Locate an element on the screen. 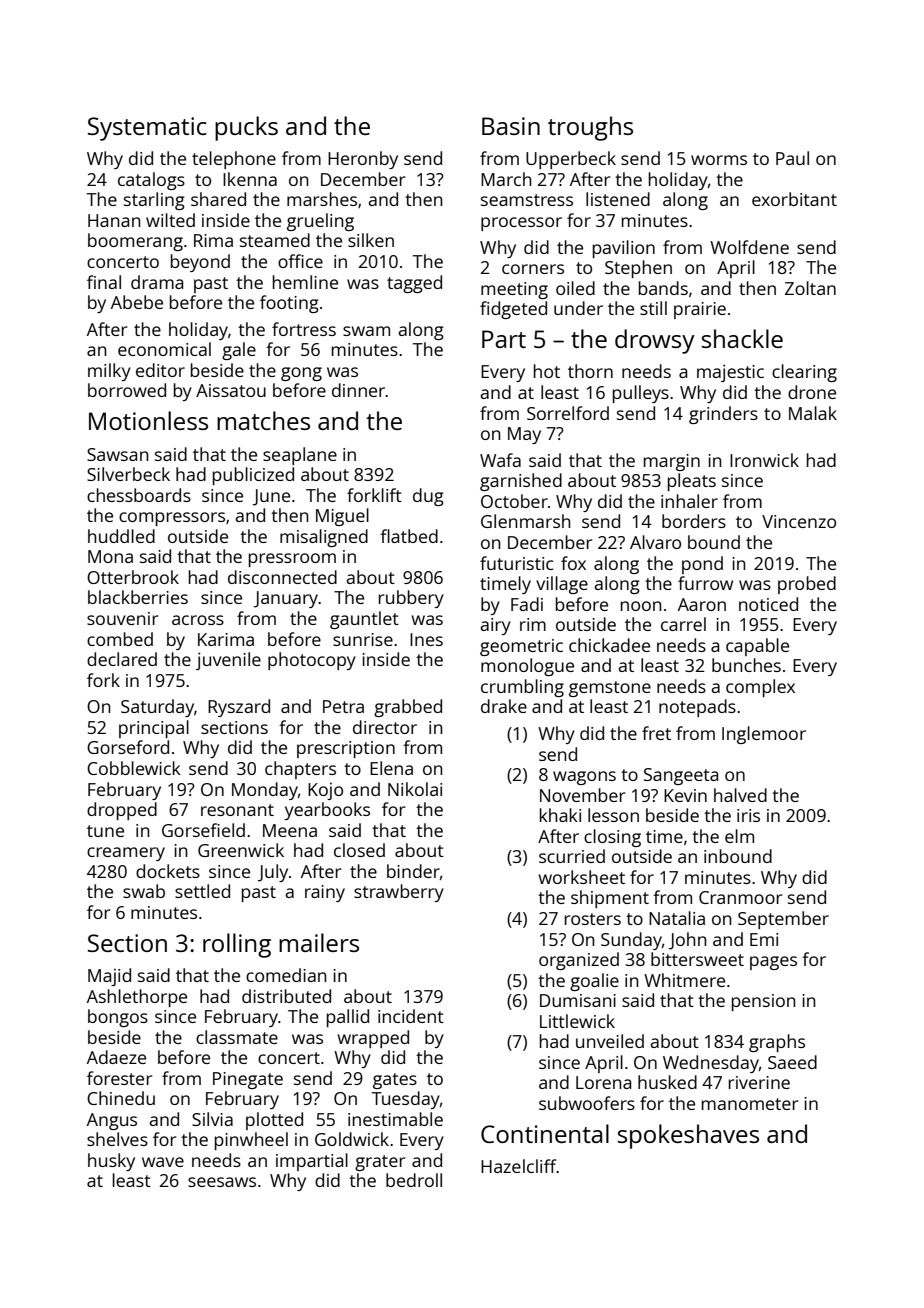 This screenshot has width=924, height=1308. Angus is located at coordinates (112, 1121).
